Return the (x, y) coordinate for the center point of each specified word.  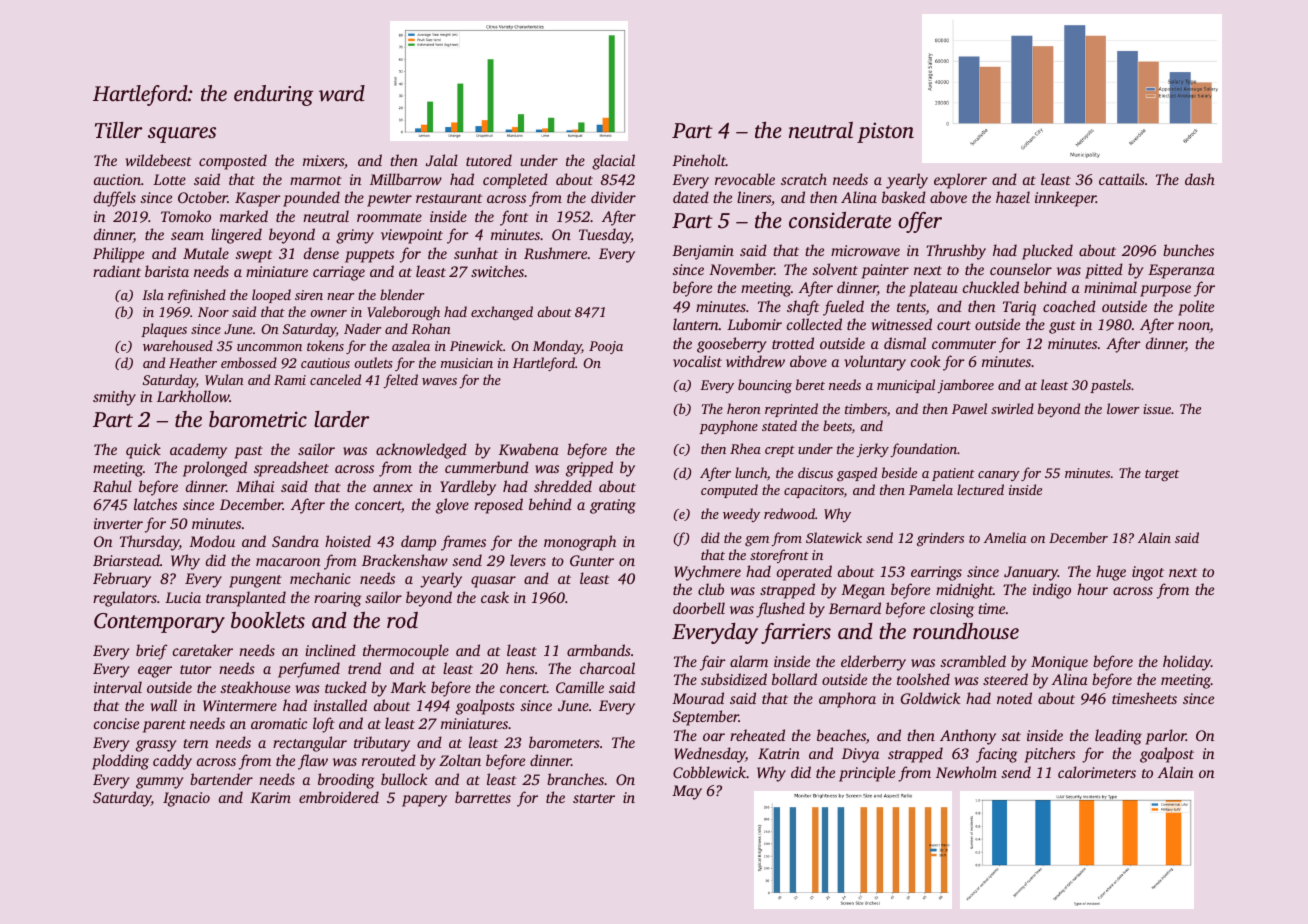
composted (233, 162)
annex (393, 488)
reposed (498, 506)
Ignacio (186, 799)
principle (867, 774)
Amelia (1005, 537)
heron (744, 408)
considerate (840, 220)
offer (920, 222)
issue (1157, 409)
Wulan (224, 379)
